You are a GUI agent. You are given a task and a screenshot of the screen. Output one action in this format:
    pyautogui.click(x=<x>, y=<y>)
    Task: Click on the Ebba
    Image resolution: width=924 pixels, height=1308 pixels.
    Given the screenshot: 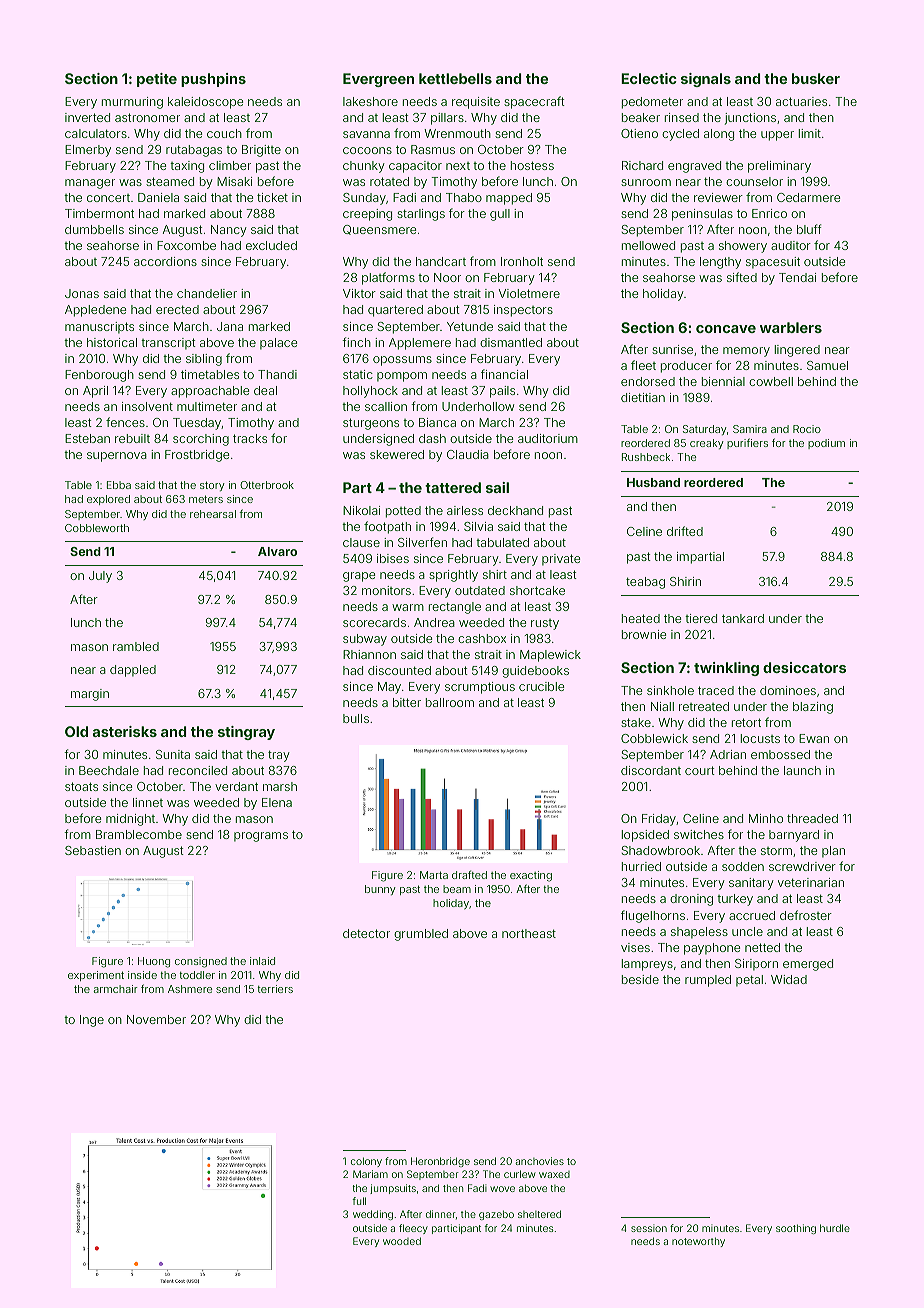 What is the action you would take?
    pyautogui.click(x=119, y=485)
